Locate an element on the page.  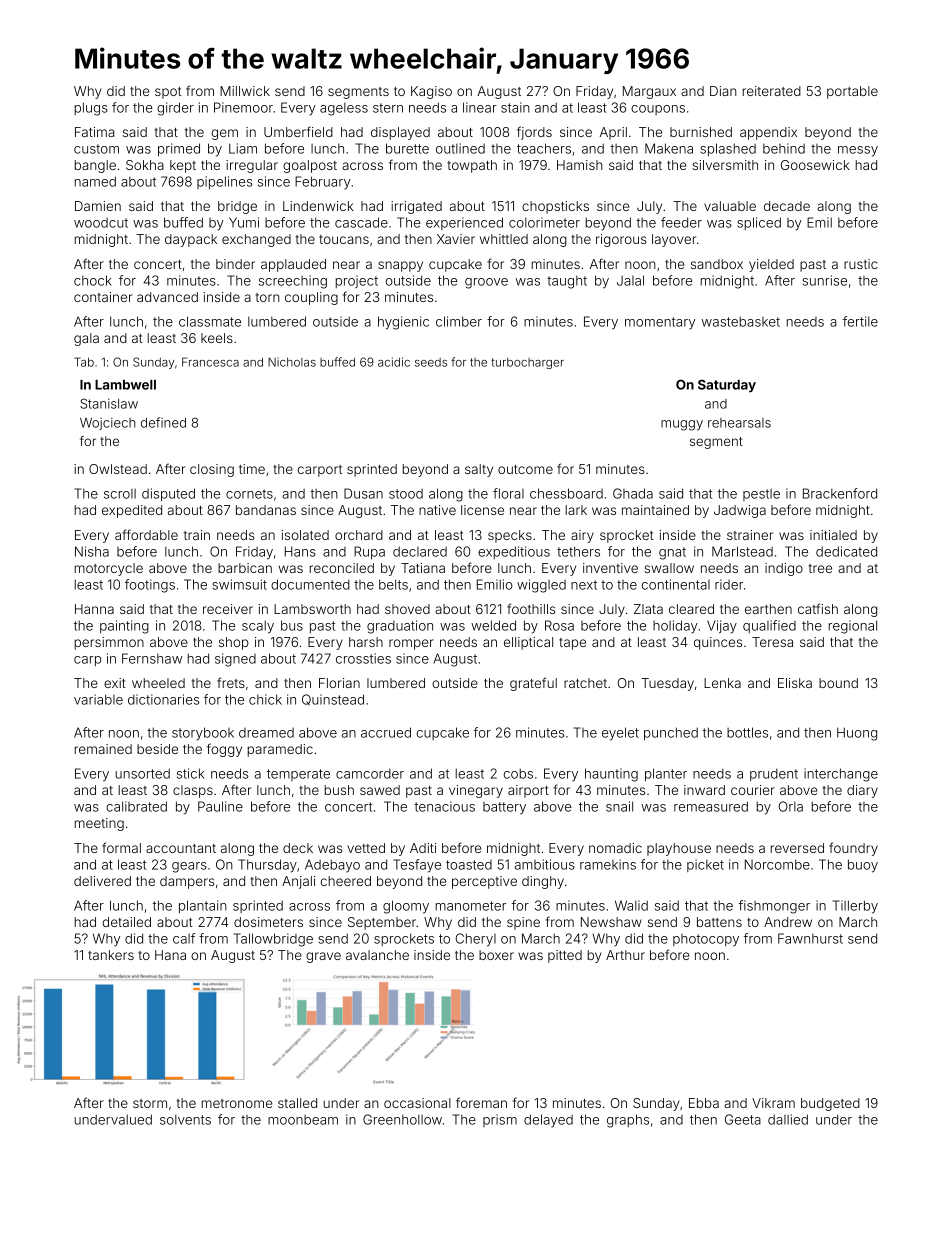
tape is located at coordinates (572, 644).
